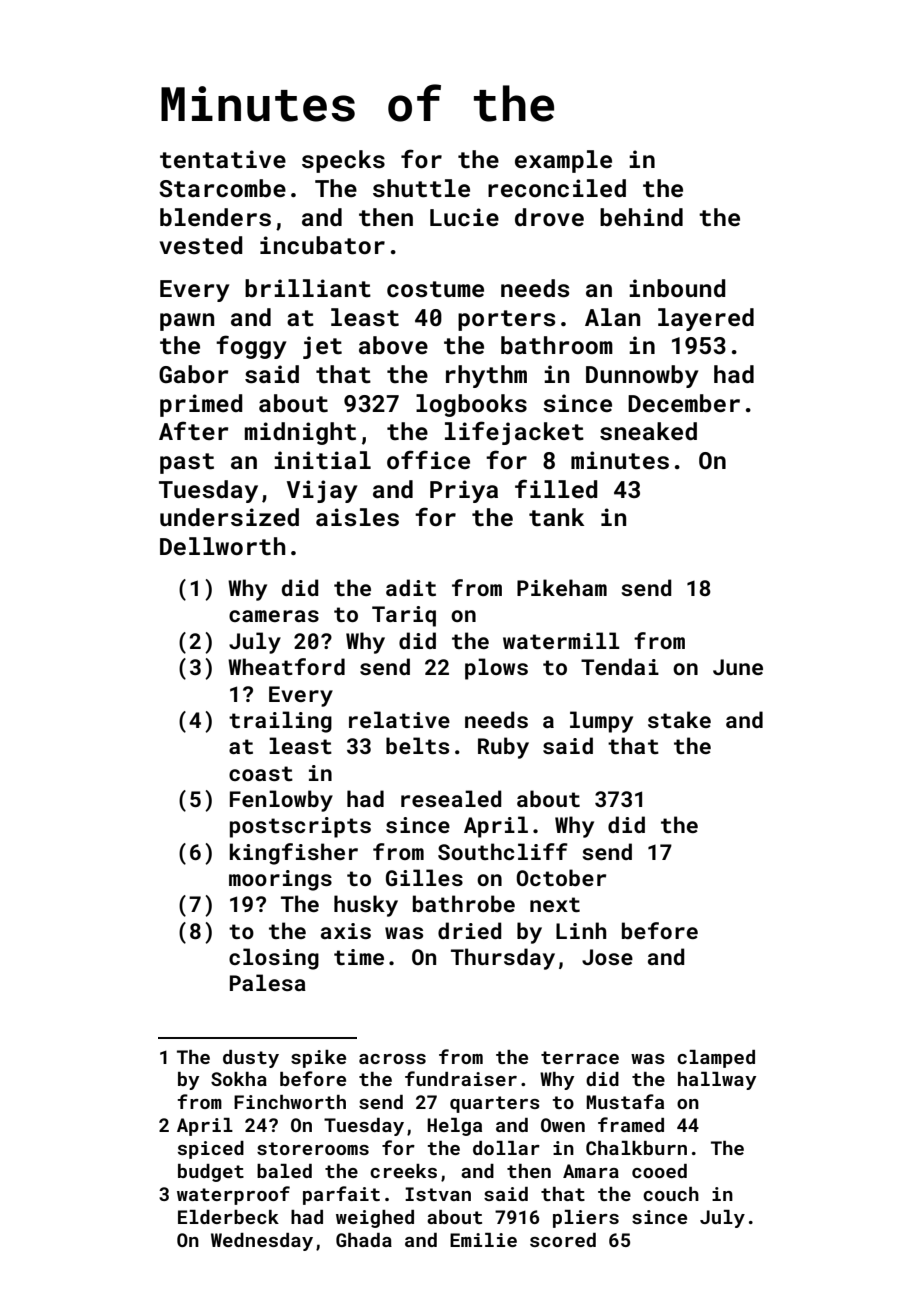  What do you see at coordinates (483, 1240) in the screenshot?
I see `Emilie` at bounding box center [483, 1240].
